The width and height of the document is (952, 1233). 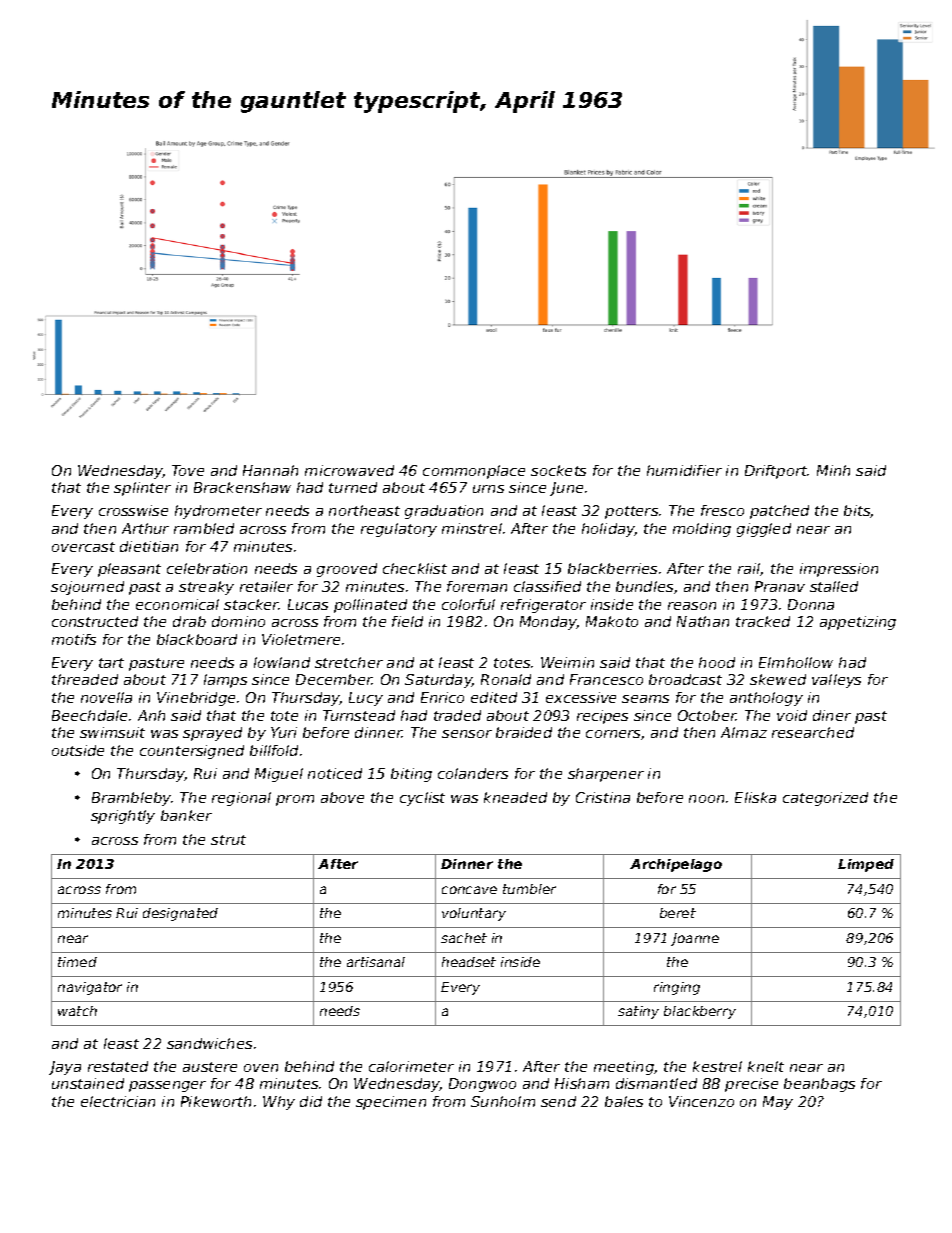 What do you see at coordinates (472, 528) in the document?
I see `minstrel` at bounding box center [472, 528].
